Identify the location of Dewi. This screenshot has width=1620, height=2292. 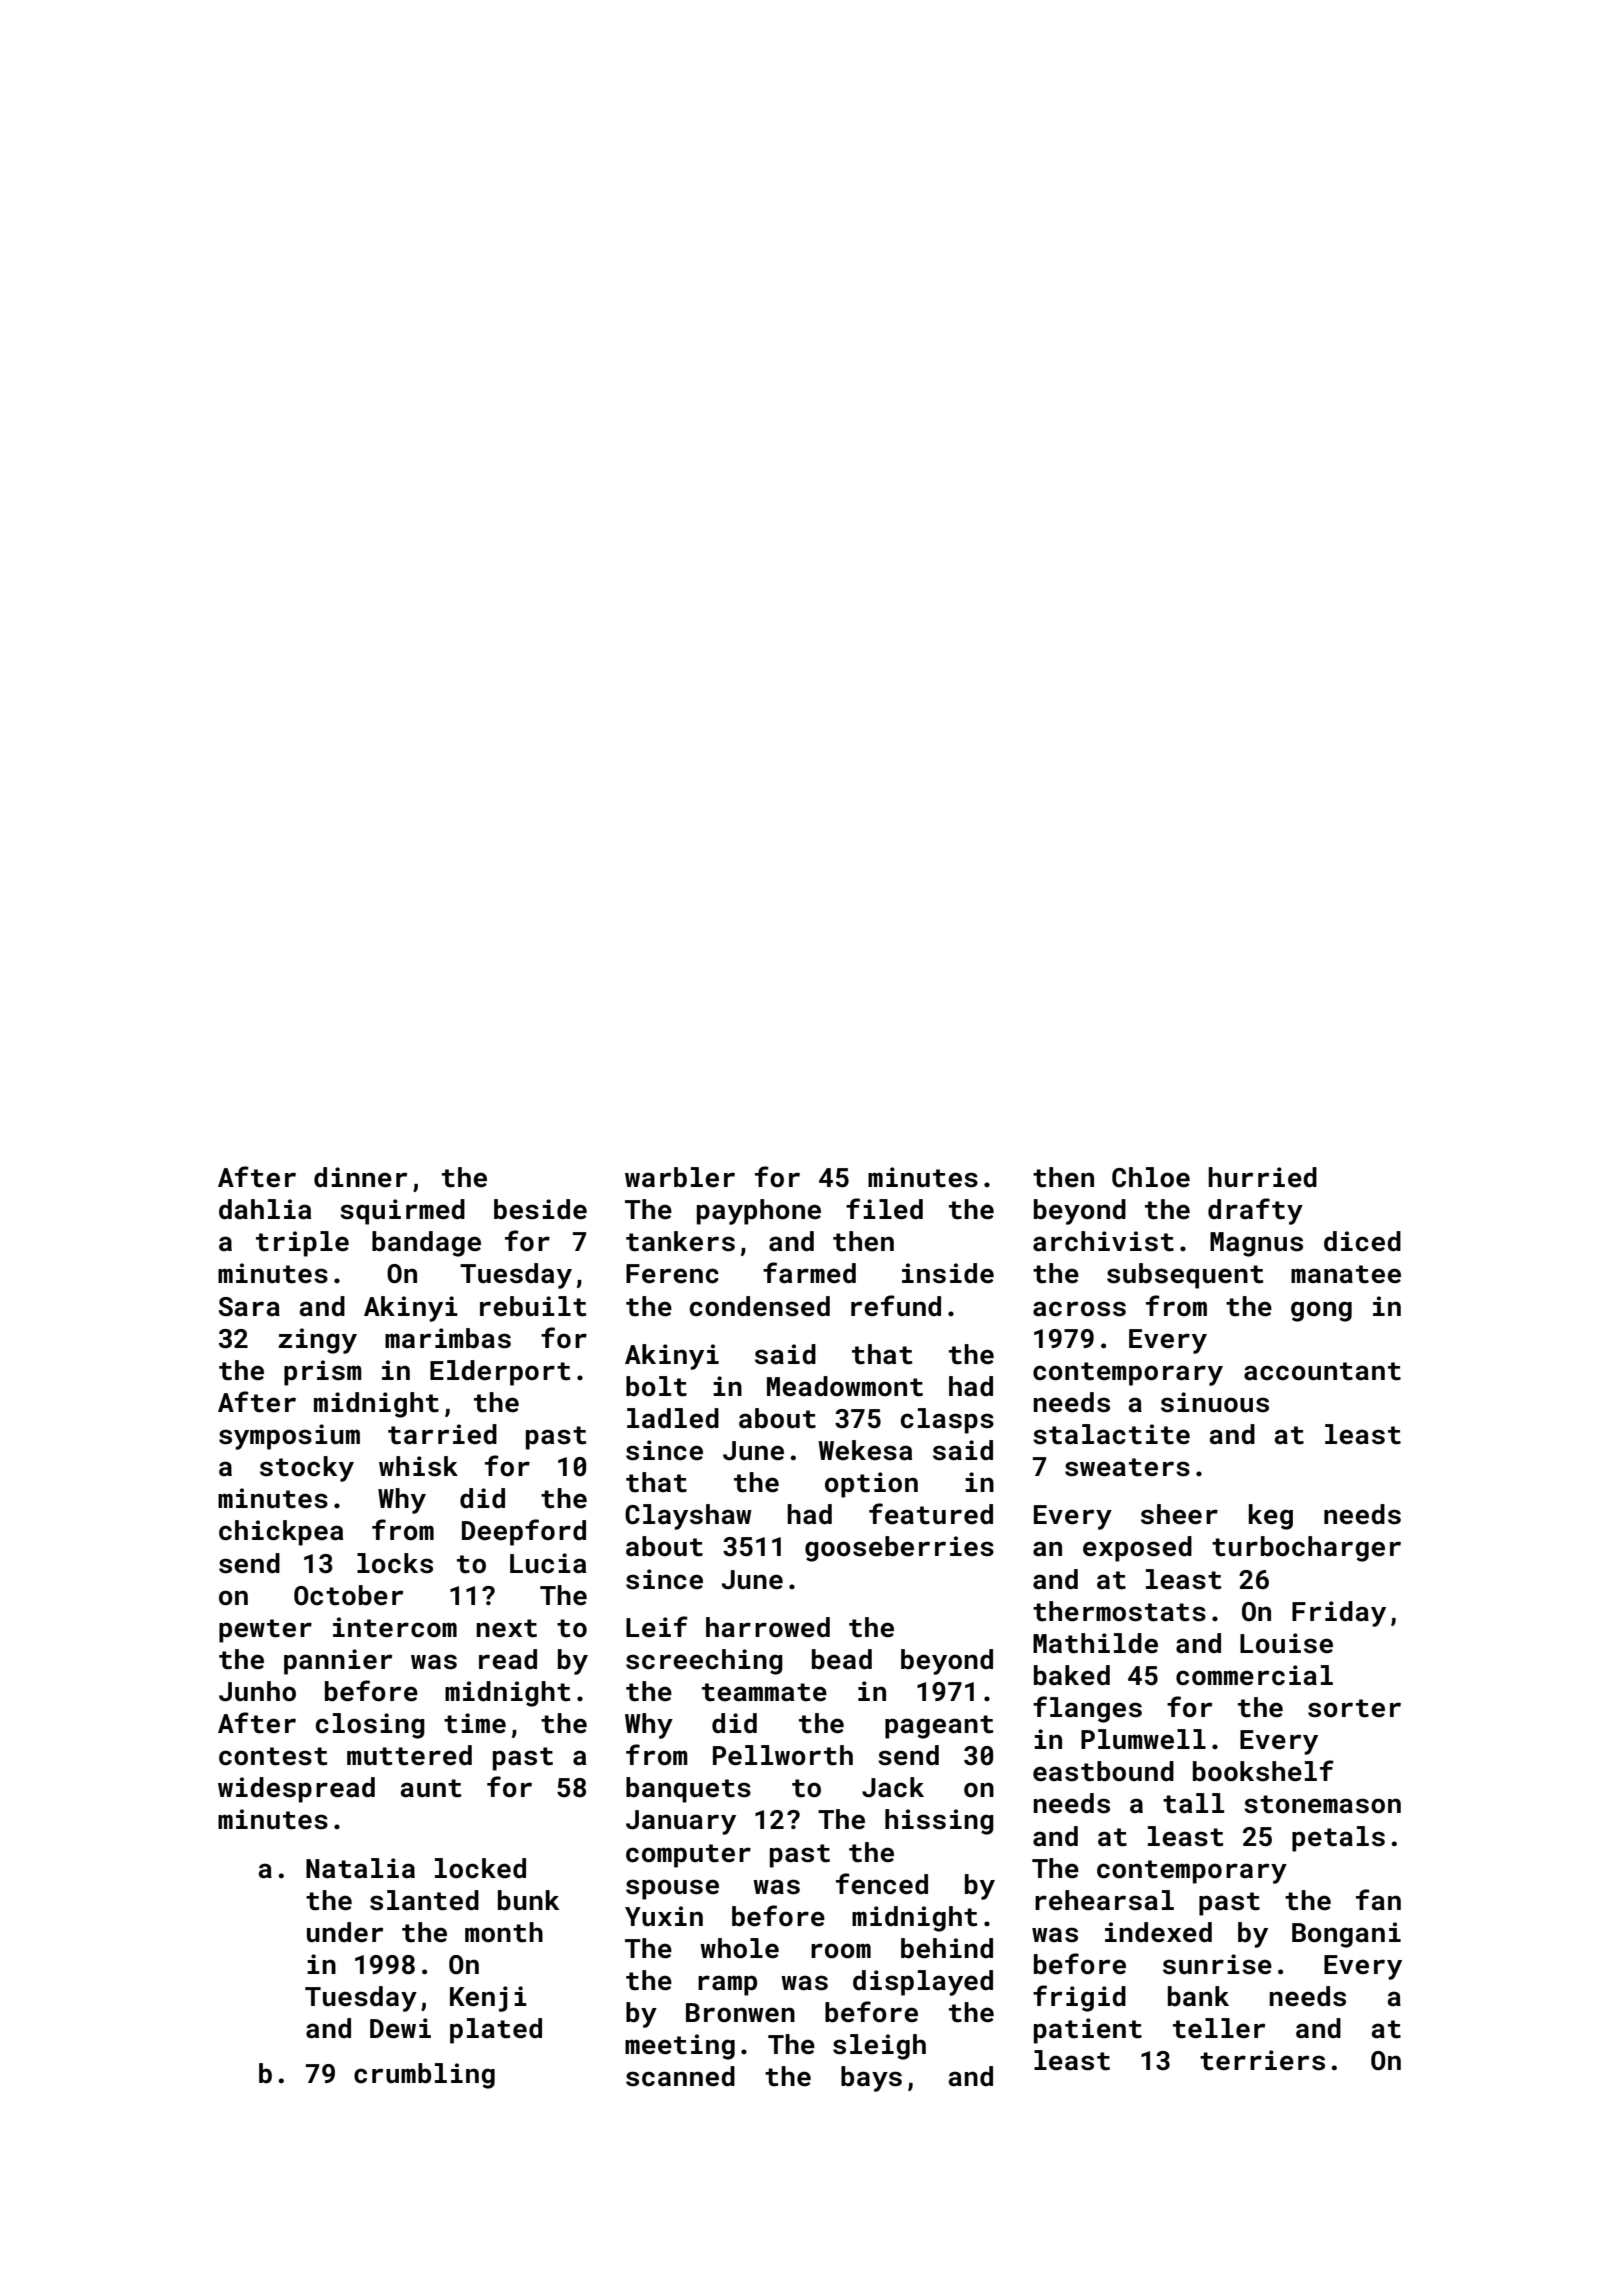
(400, 2028).
